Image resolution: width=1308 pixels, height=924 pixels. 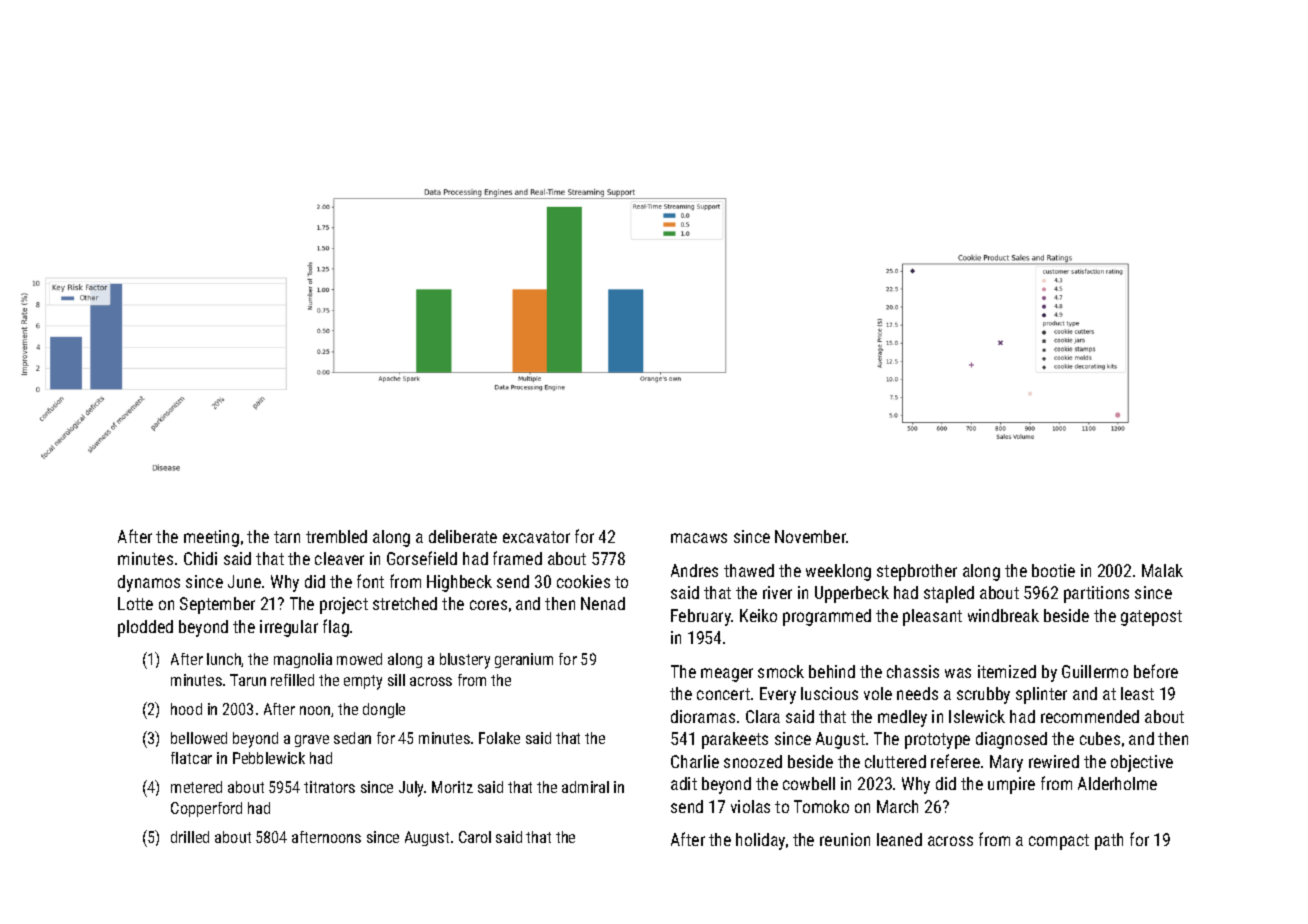 I want to click on bootie, so click(x=1053, y=570).
